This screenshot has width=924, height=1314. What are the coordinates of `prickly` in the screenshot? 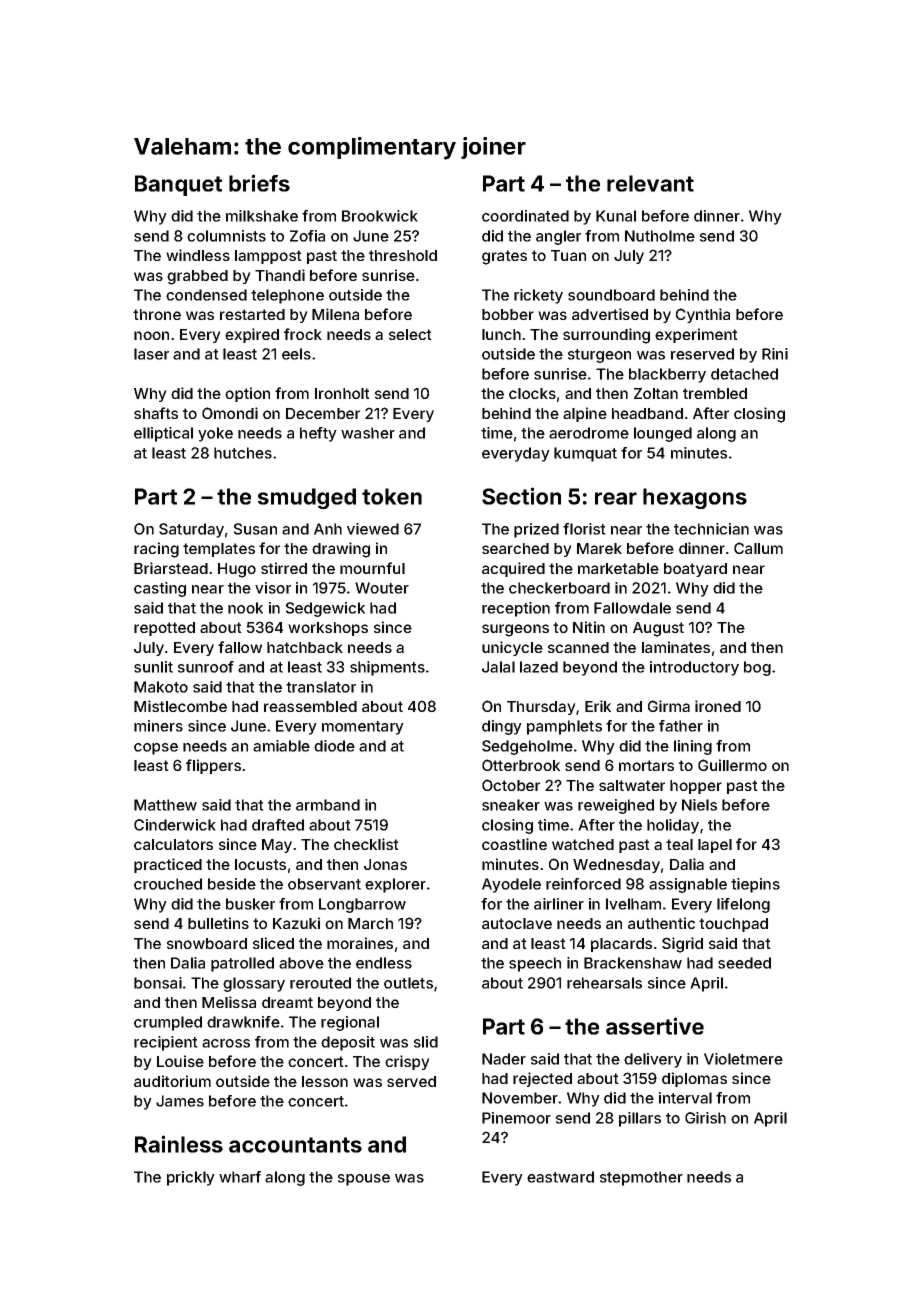 It's located at (191, 1178).
